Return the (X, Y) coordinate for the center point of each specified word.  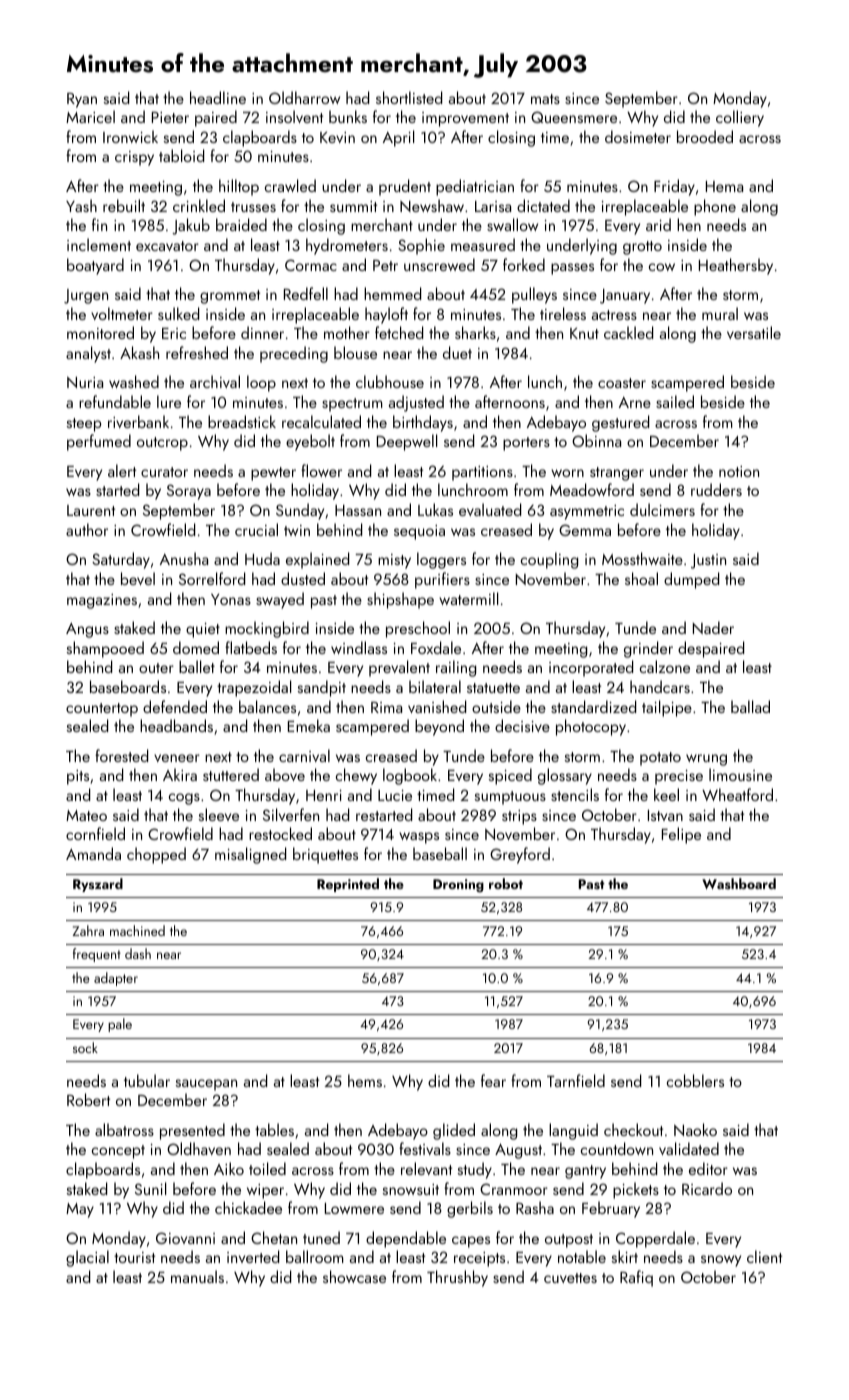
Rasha (535, 1207)
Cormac (311, 265)
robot (506, 883)
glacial (87, 1258)
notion (739, 471)
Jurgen (86, 296)
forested (121, 755)
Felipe (681, 835)
